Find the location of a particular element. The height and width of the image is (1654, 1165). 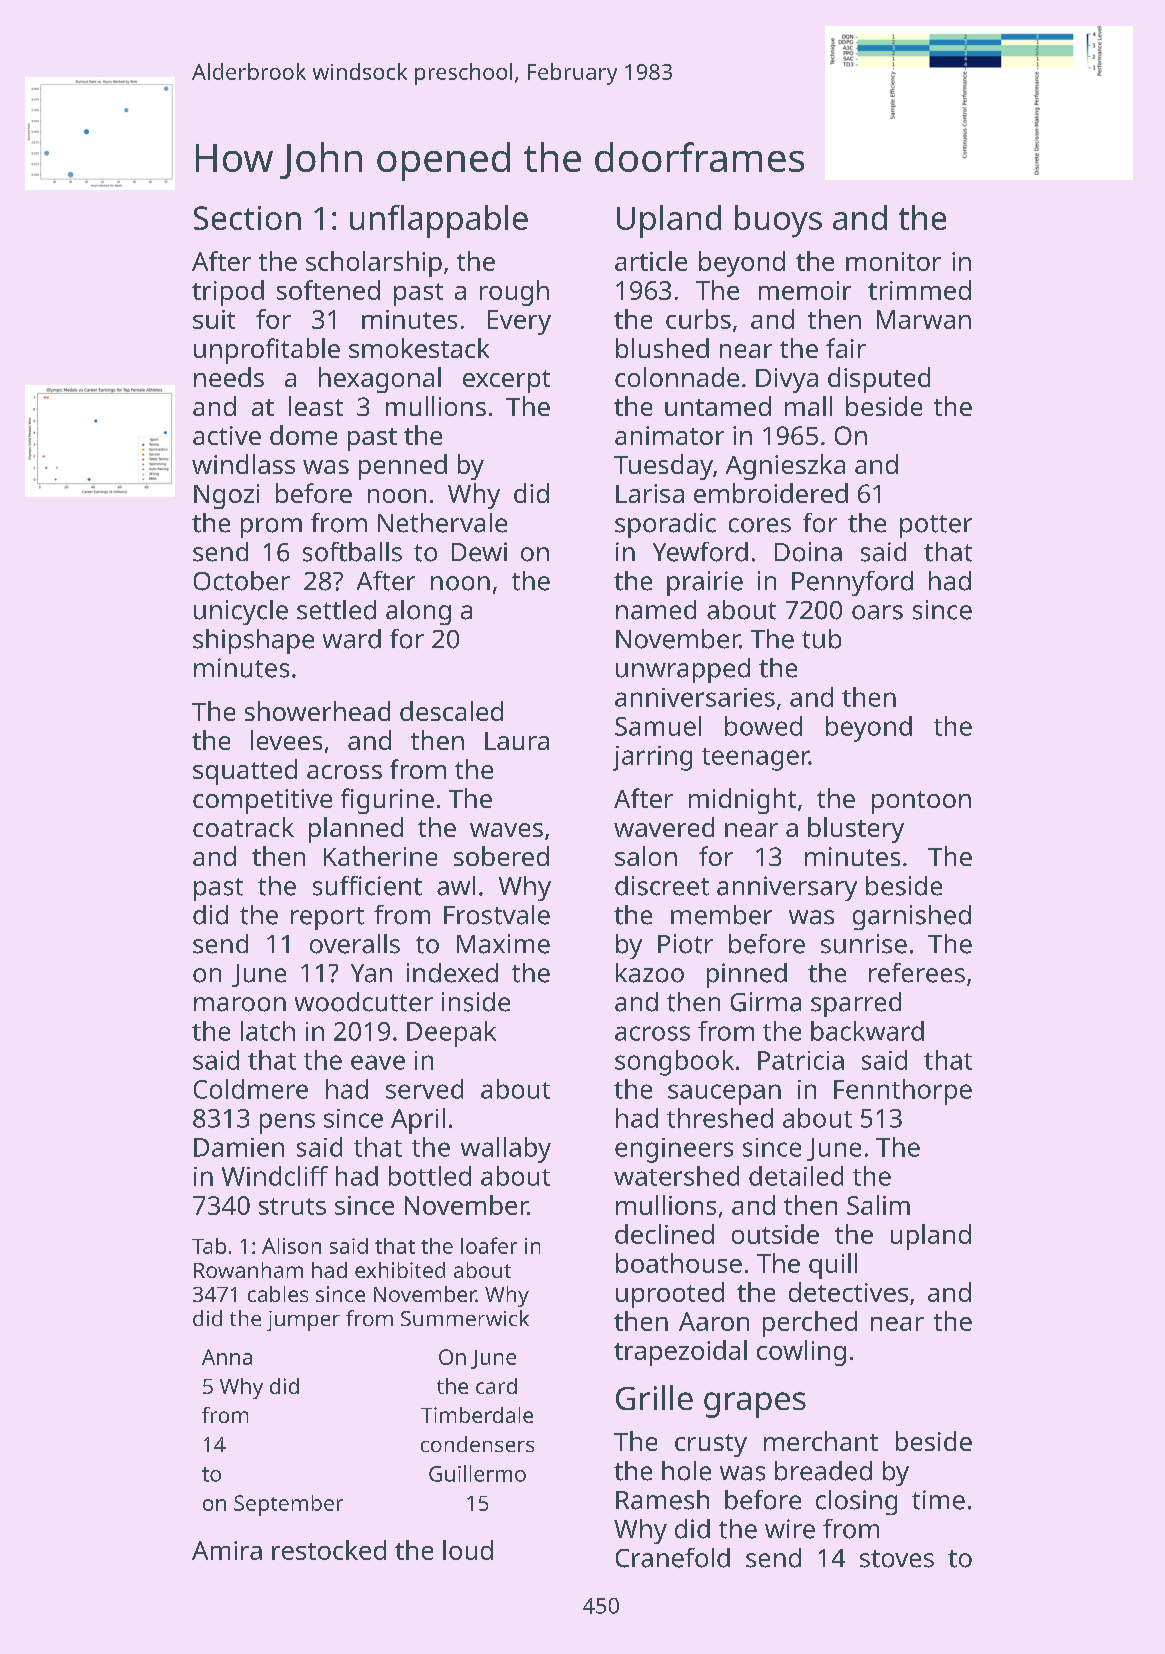

loud is located at coordinates (468, 1550).
